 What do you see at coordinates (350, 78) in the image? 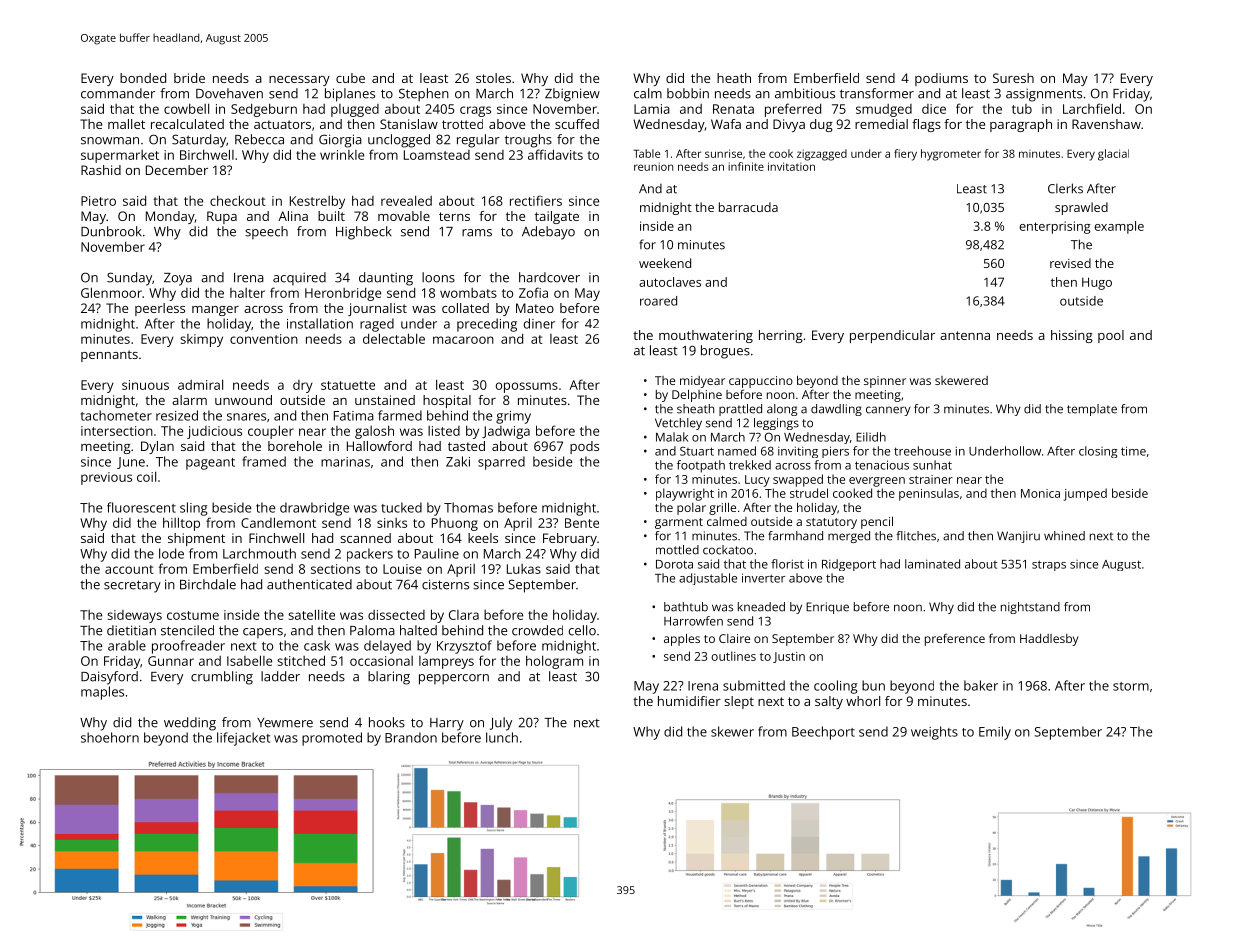
I see `cube` at bounding box center [350, 78].
